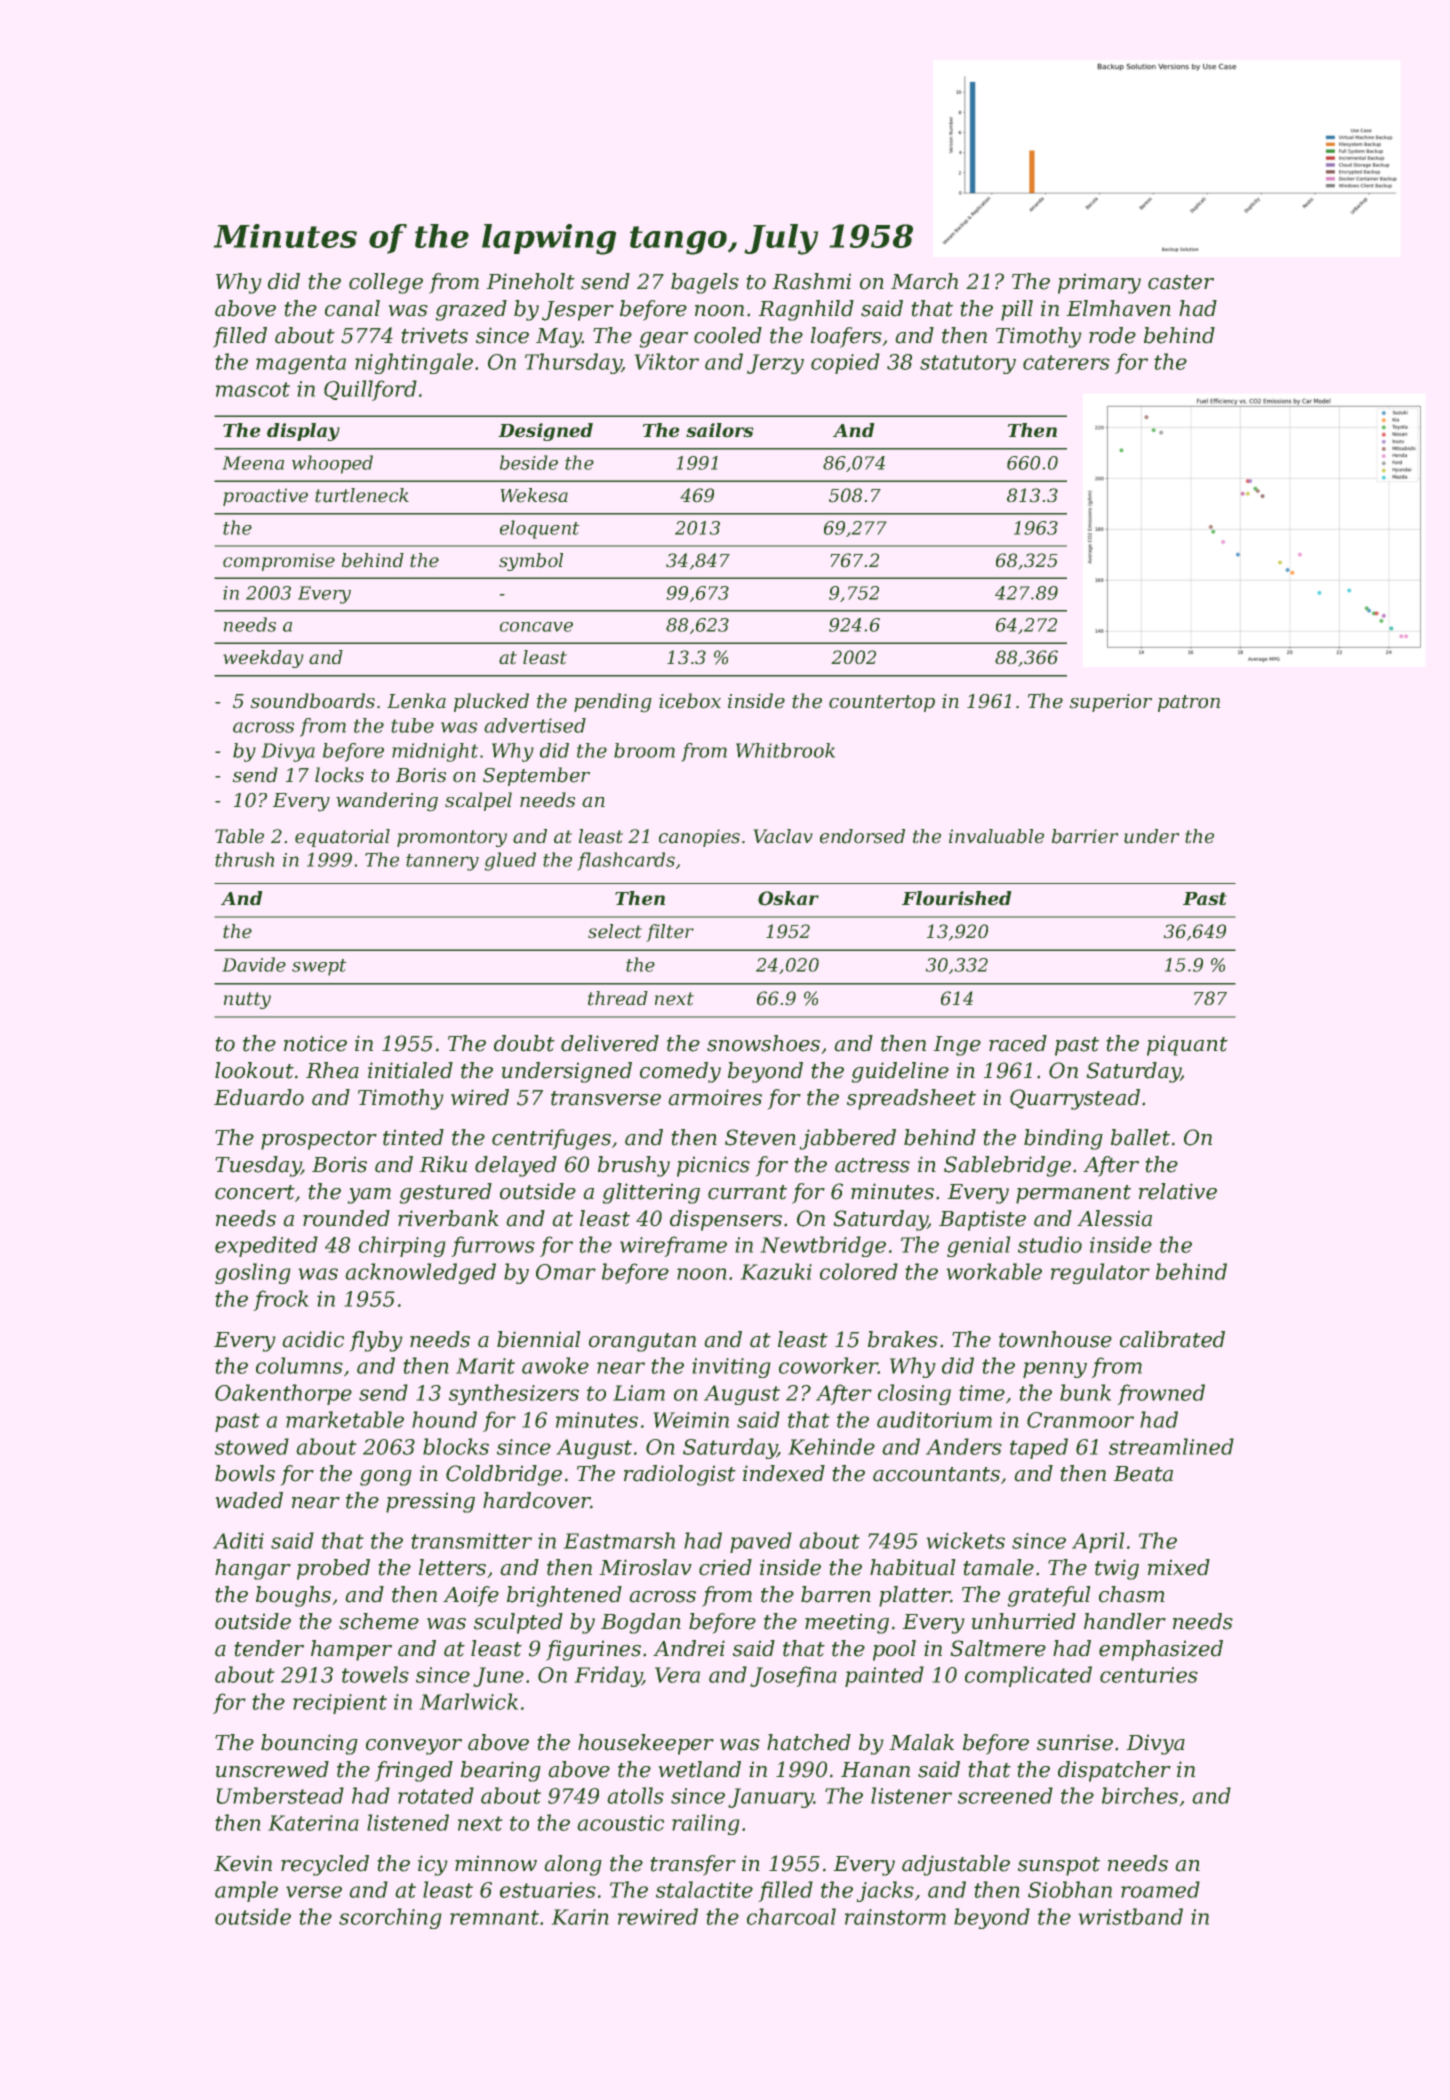  What do you see at coordinates (1085, 836) in the document?
I see `barrier` at bounding box center [1085, 836].
